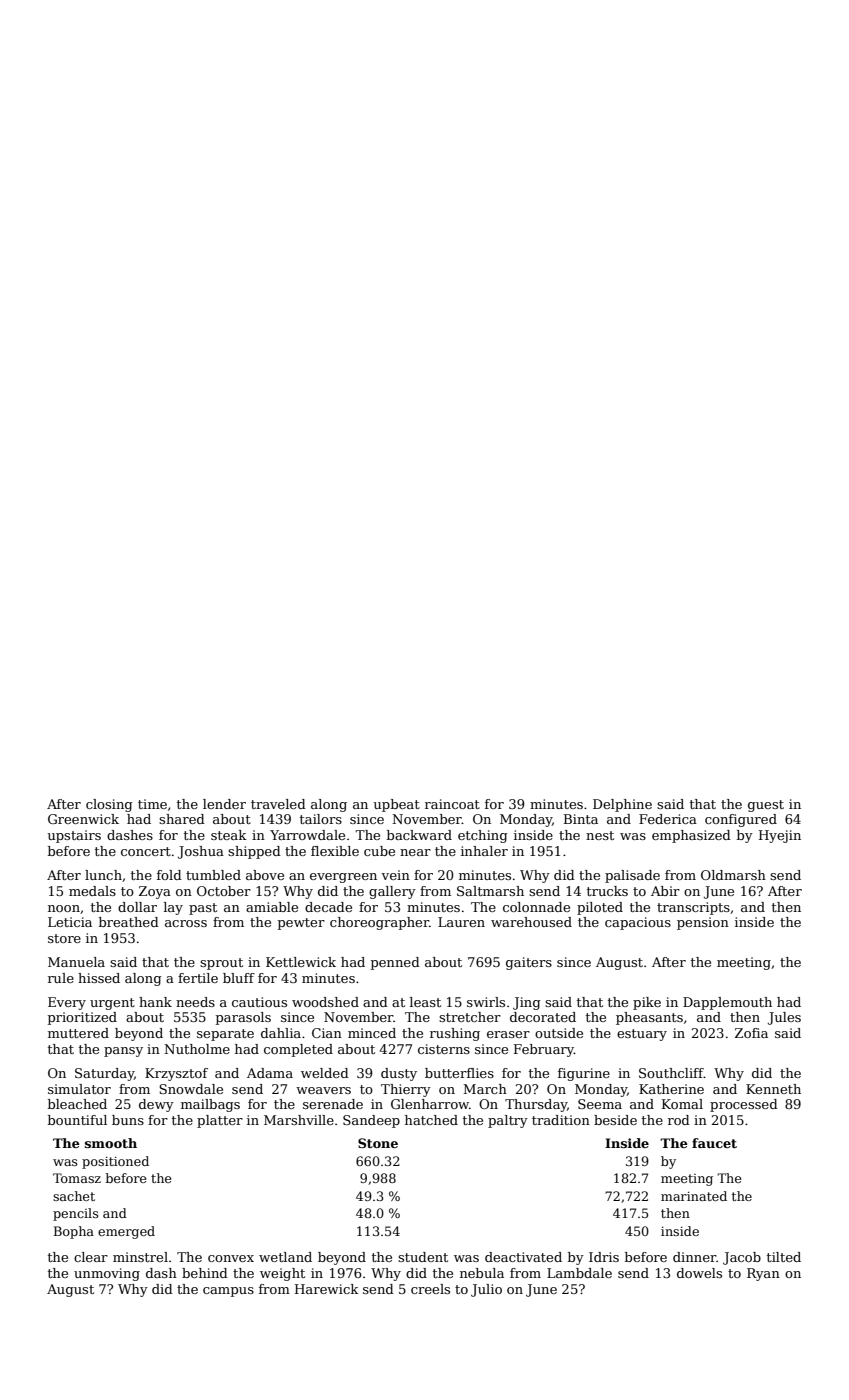  Describe the element at coordinates (99, 978) in the screenshot. I see `hissed` at that location.
